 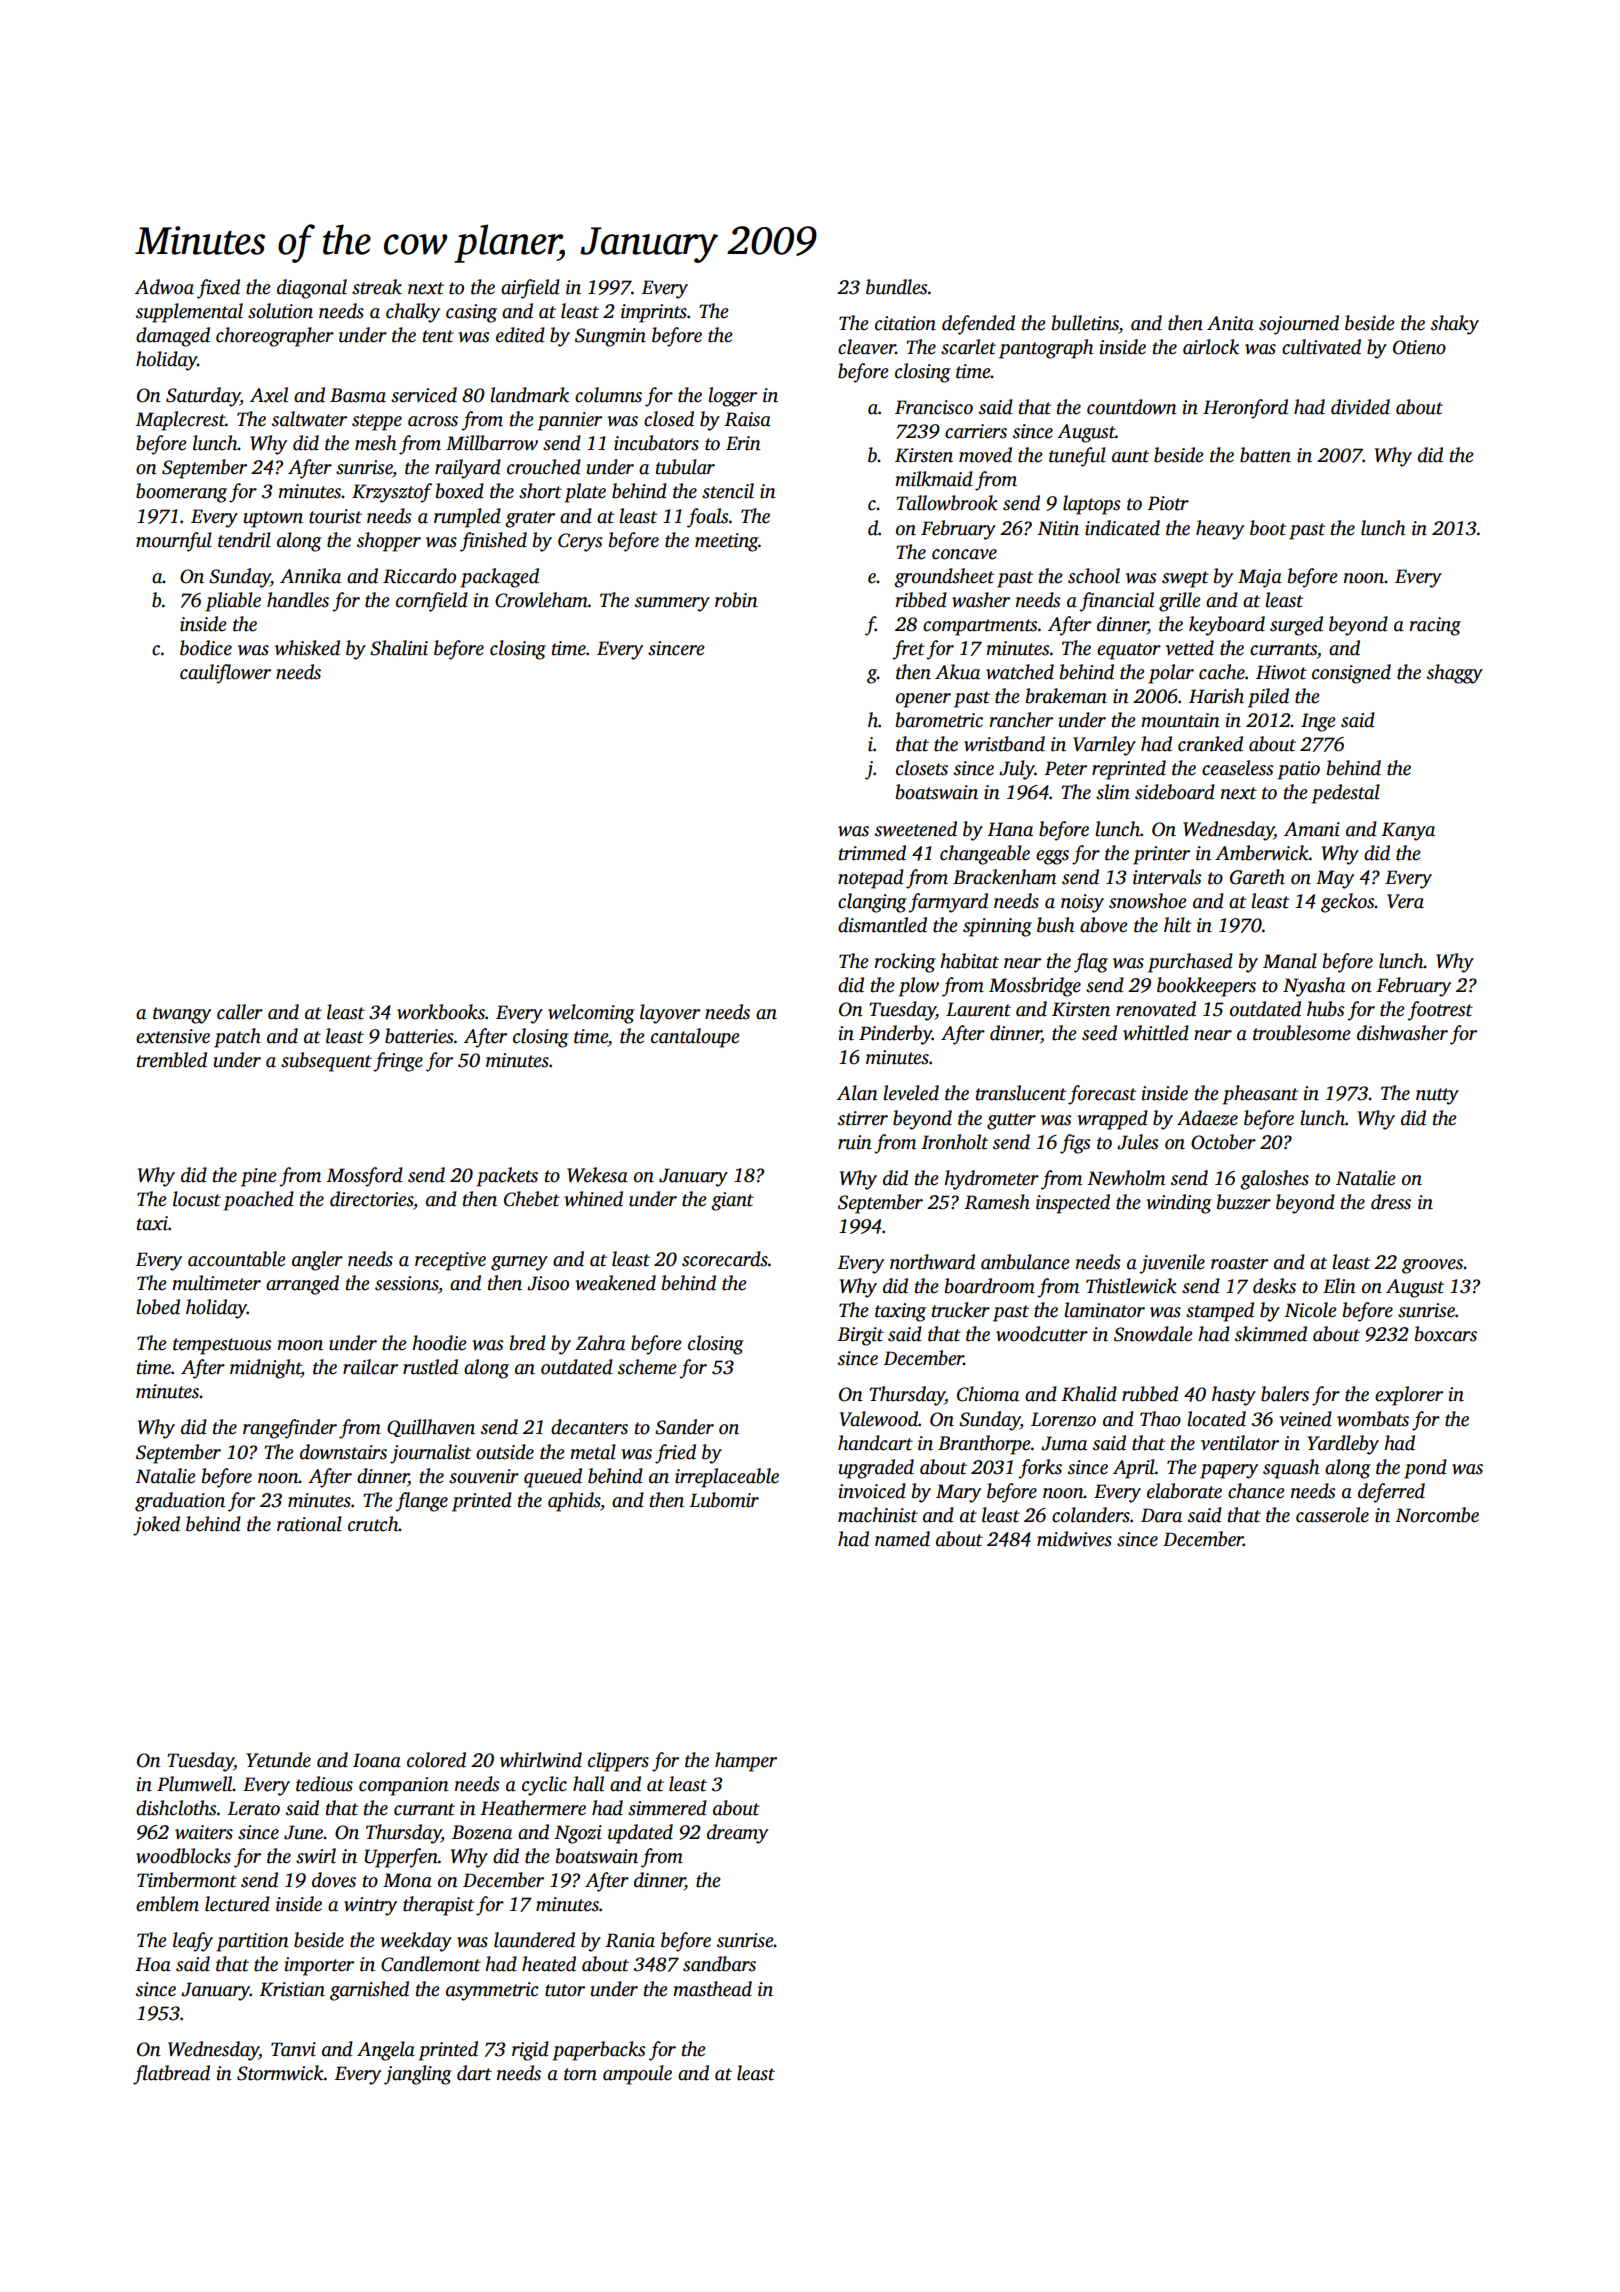 I want to click on closets, so click(x=922, y=768).
